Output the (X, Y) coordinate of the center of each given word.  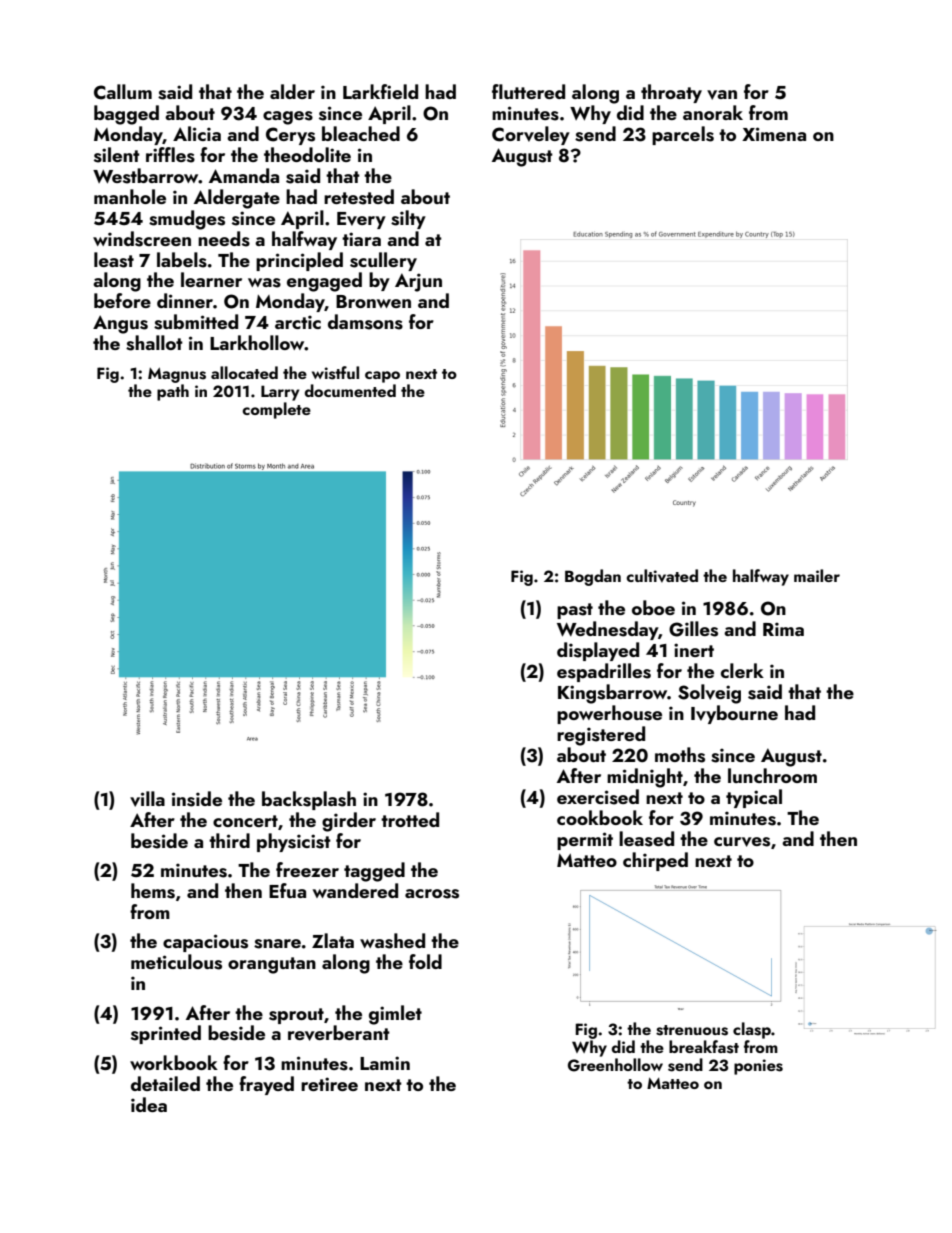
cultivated (662, 576)
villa (147, 799)
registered (601, 736)
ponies (758, 1067)
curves (742, 842)
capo (382, 377)
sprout (296, 1016)
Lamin (385, 1063)
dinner (185, 300)
